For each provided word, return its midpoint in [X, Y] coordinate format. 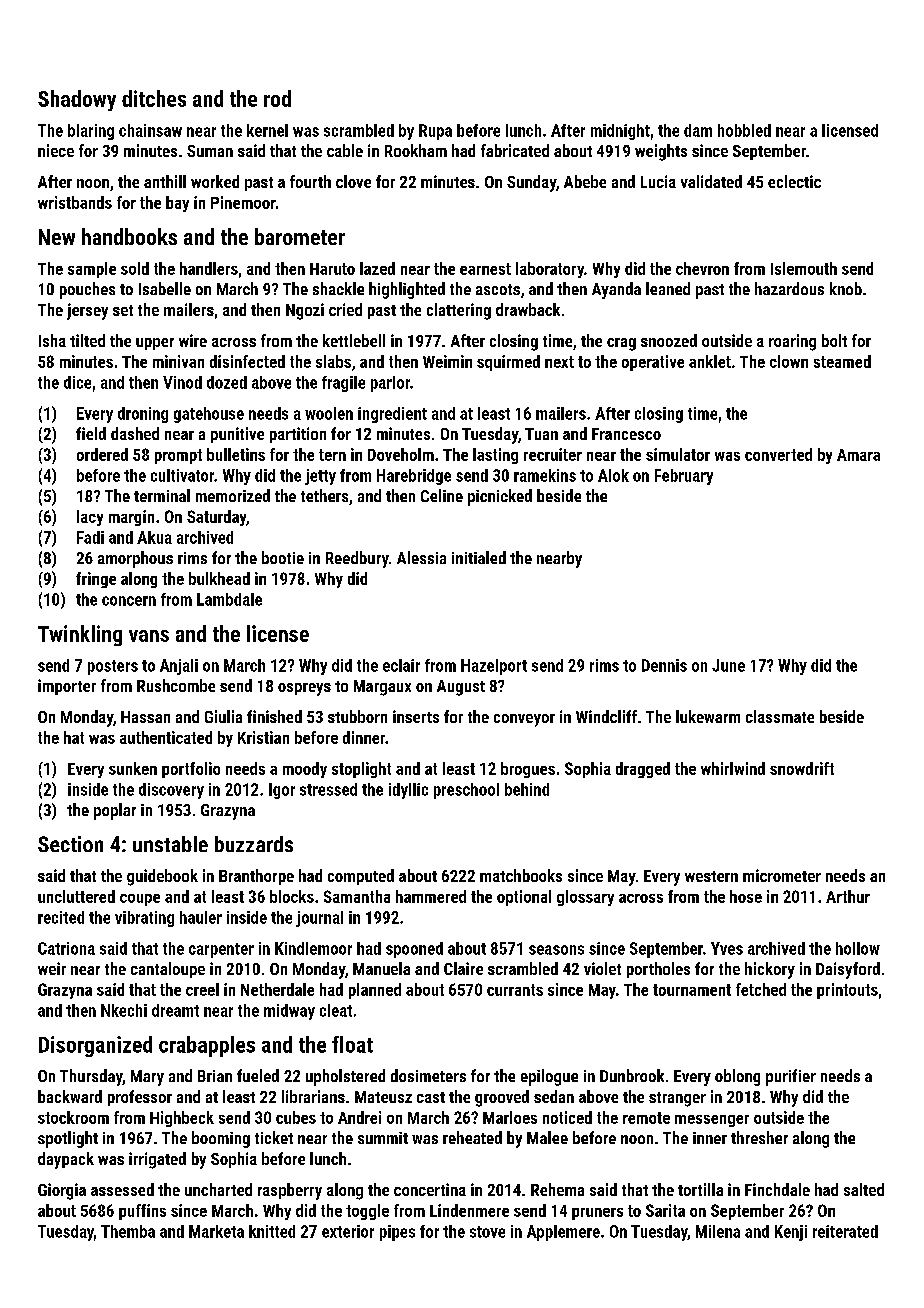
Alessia [421, 557]
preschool [466, 791]
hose [746, 896]
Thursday [91, 1077]
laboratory [550, 270]
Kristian [263, 737]
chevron [702, 268]
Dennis [664, 665]
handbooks [129, 236]
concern [129, 601]
